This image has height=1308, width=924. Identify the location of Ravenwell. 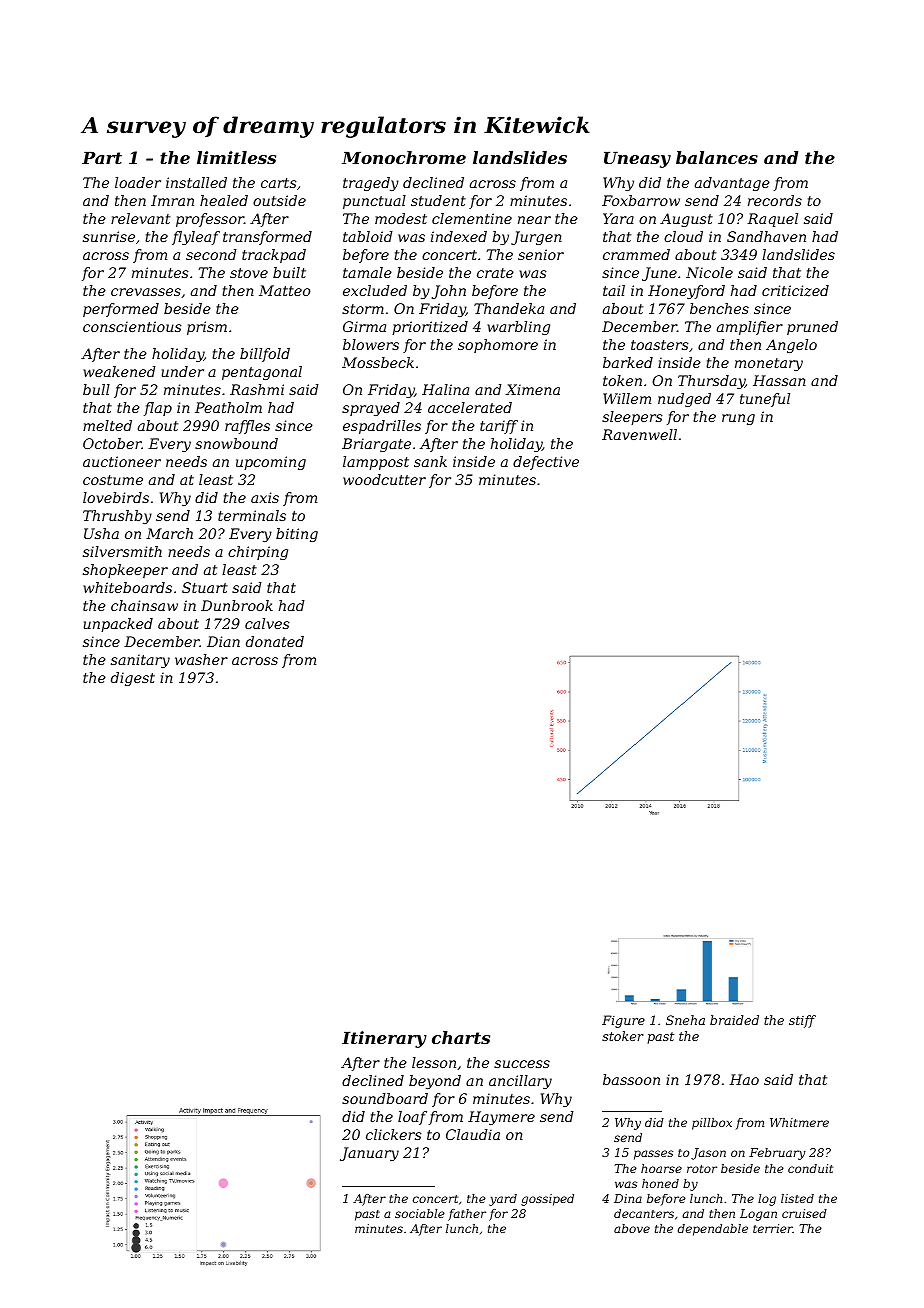
(639, 434).
